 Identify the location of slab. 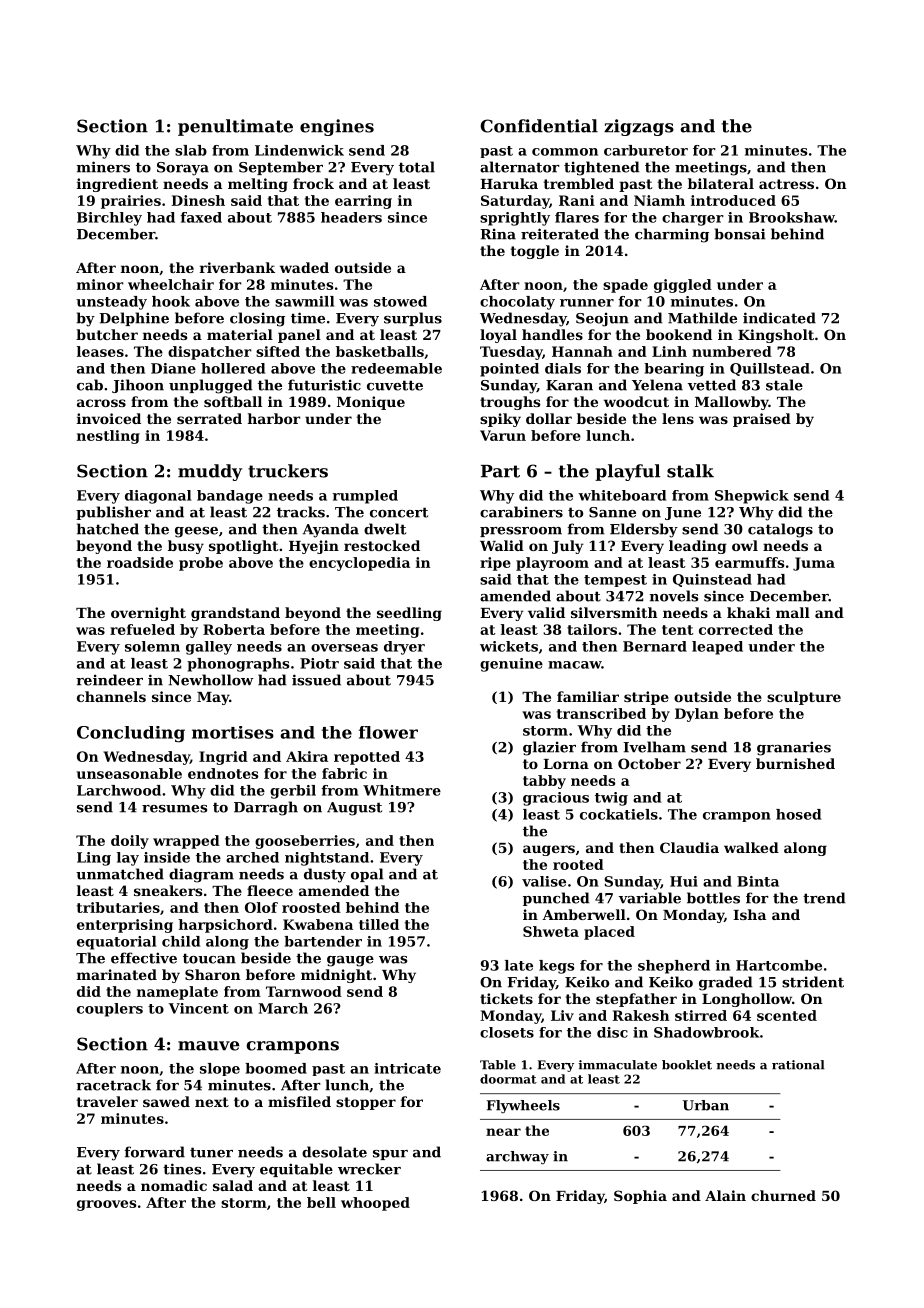
(191, 150).
